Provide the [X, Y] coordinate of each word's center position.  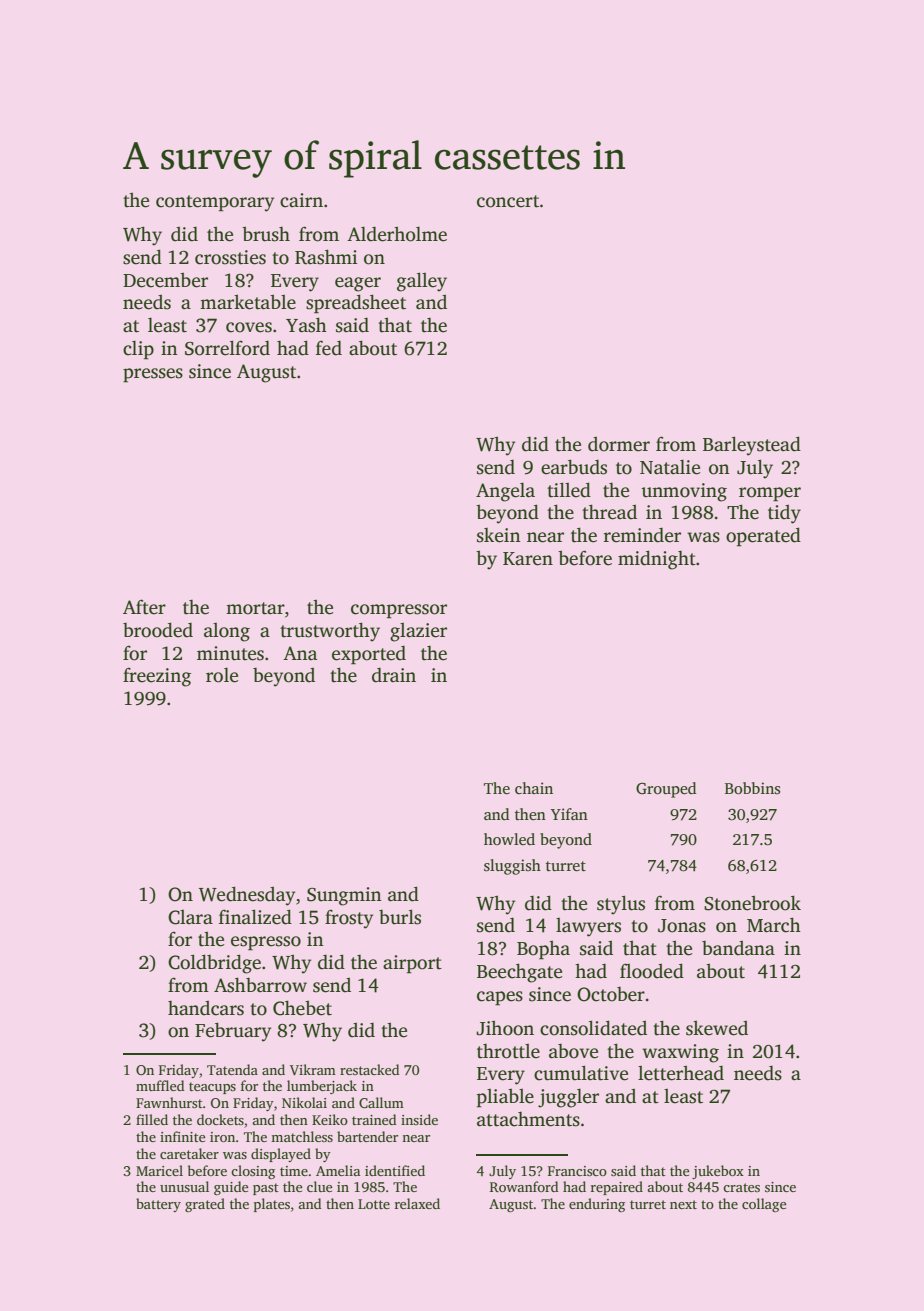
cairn [301, 200]
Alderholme [397, 234]
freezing [157, 677]
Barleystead [752, 446]
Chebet [302, 1008]
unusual [184, 1186]
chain [534, 788]
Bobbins [752, 788]
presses [153, 375]
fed [329, 348]
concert [508, 201]
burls [400, 917]
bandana [738, 948]
